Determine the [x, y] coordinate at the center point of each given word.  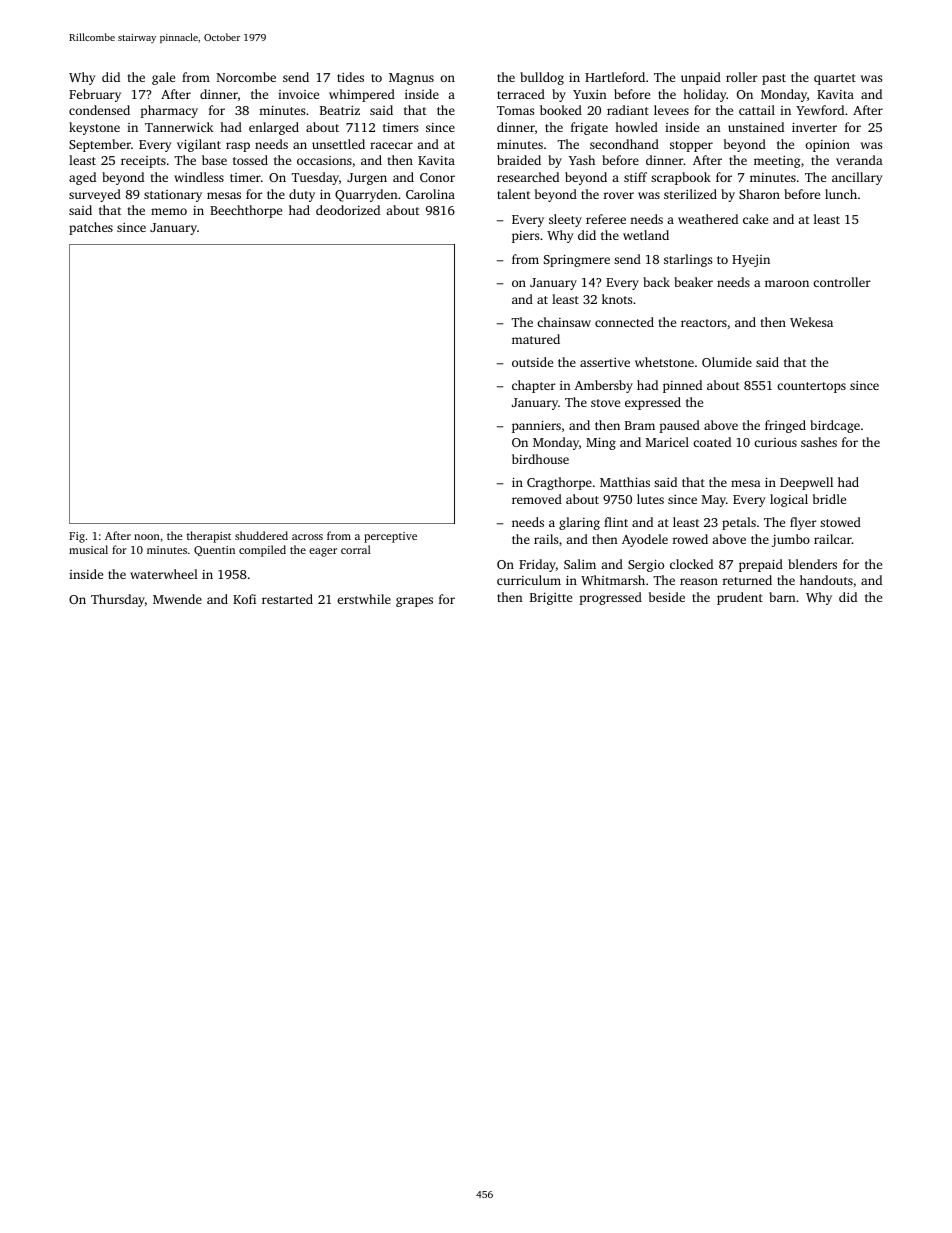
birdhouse [540, 459]
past [774, 79]
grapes [414, 602]
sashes [819, 442]
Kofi [244, 599]
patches [91, 228]
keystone [94, 128]
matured [536, 339]
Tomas [515, 110]
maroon [787, 283]
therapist [209, 537]
